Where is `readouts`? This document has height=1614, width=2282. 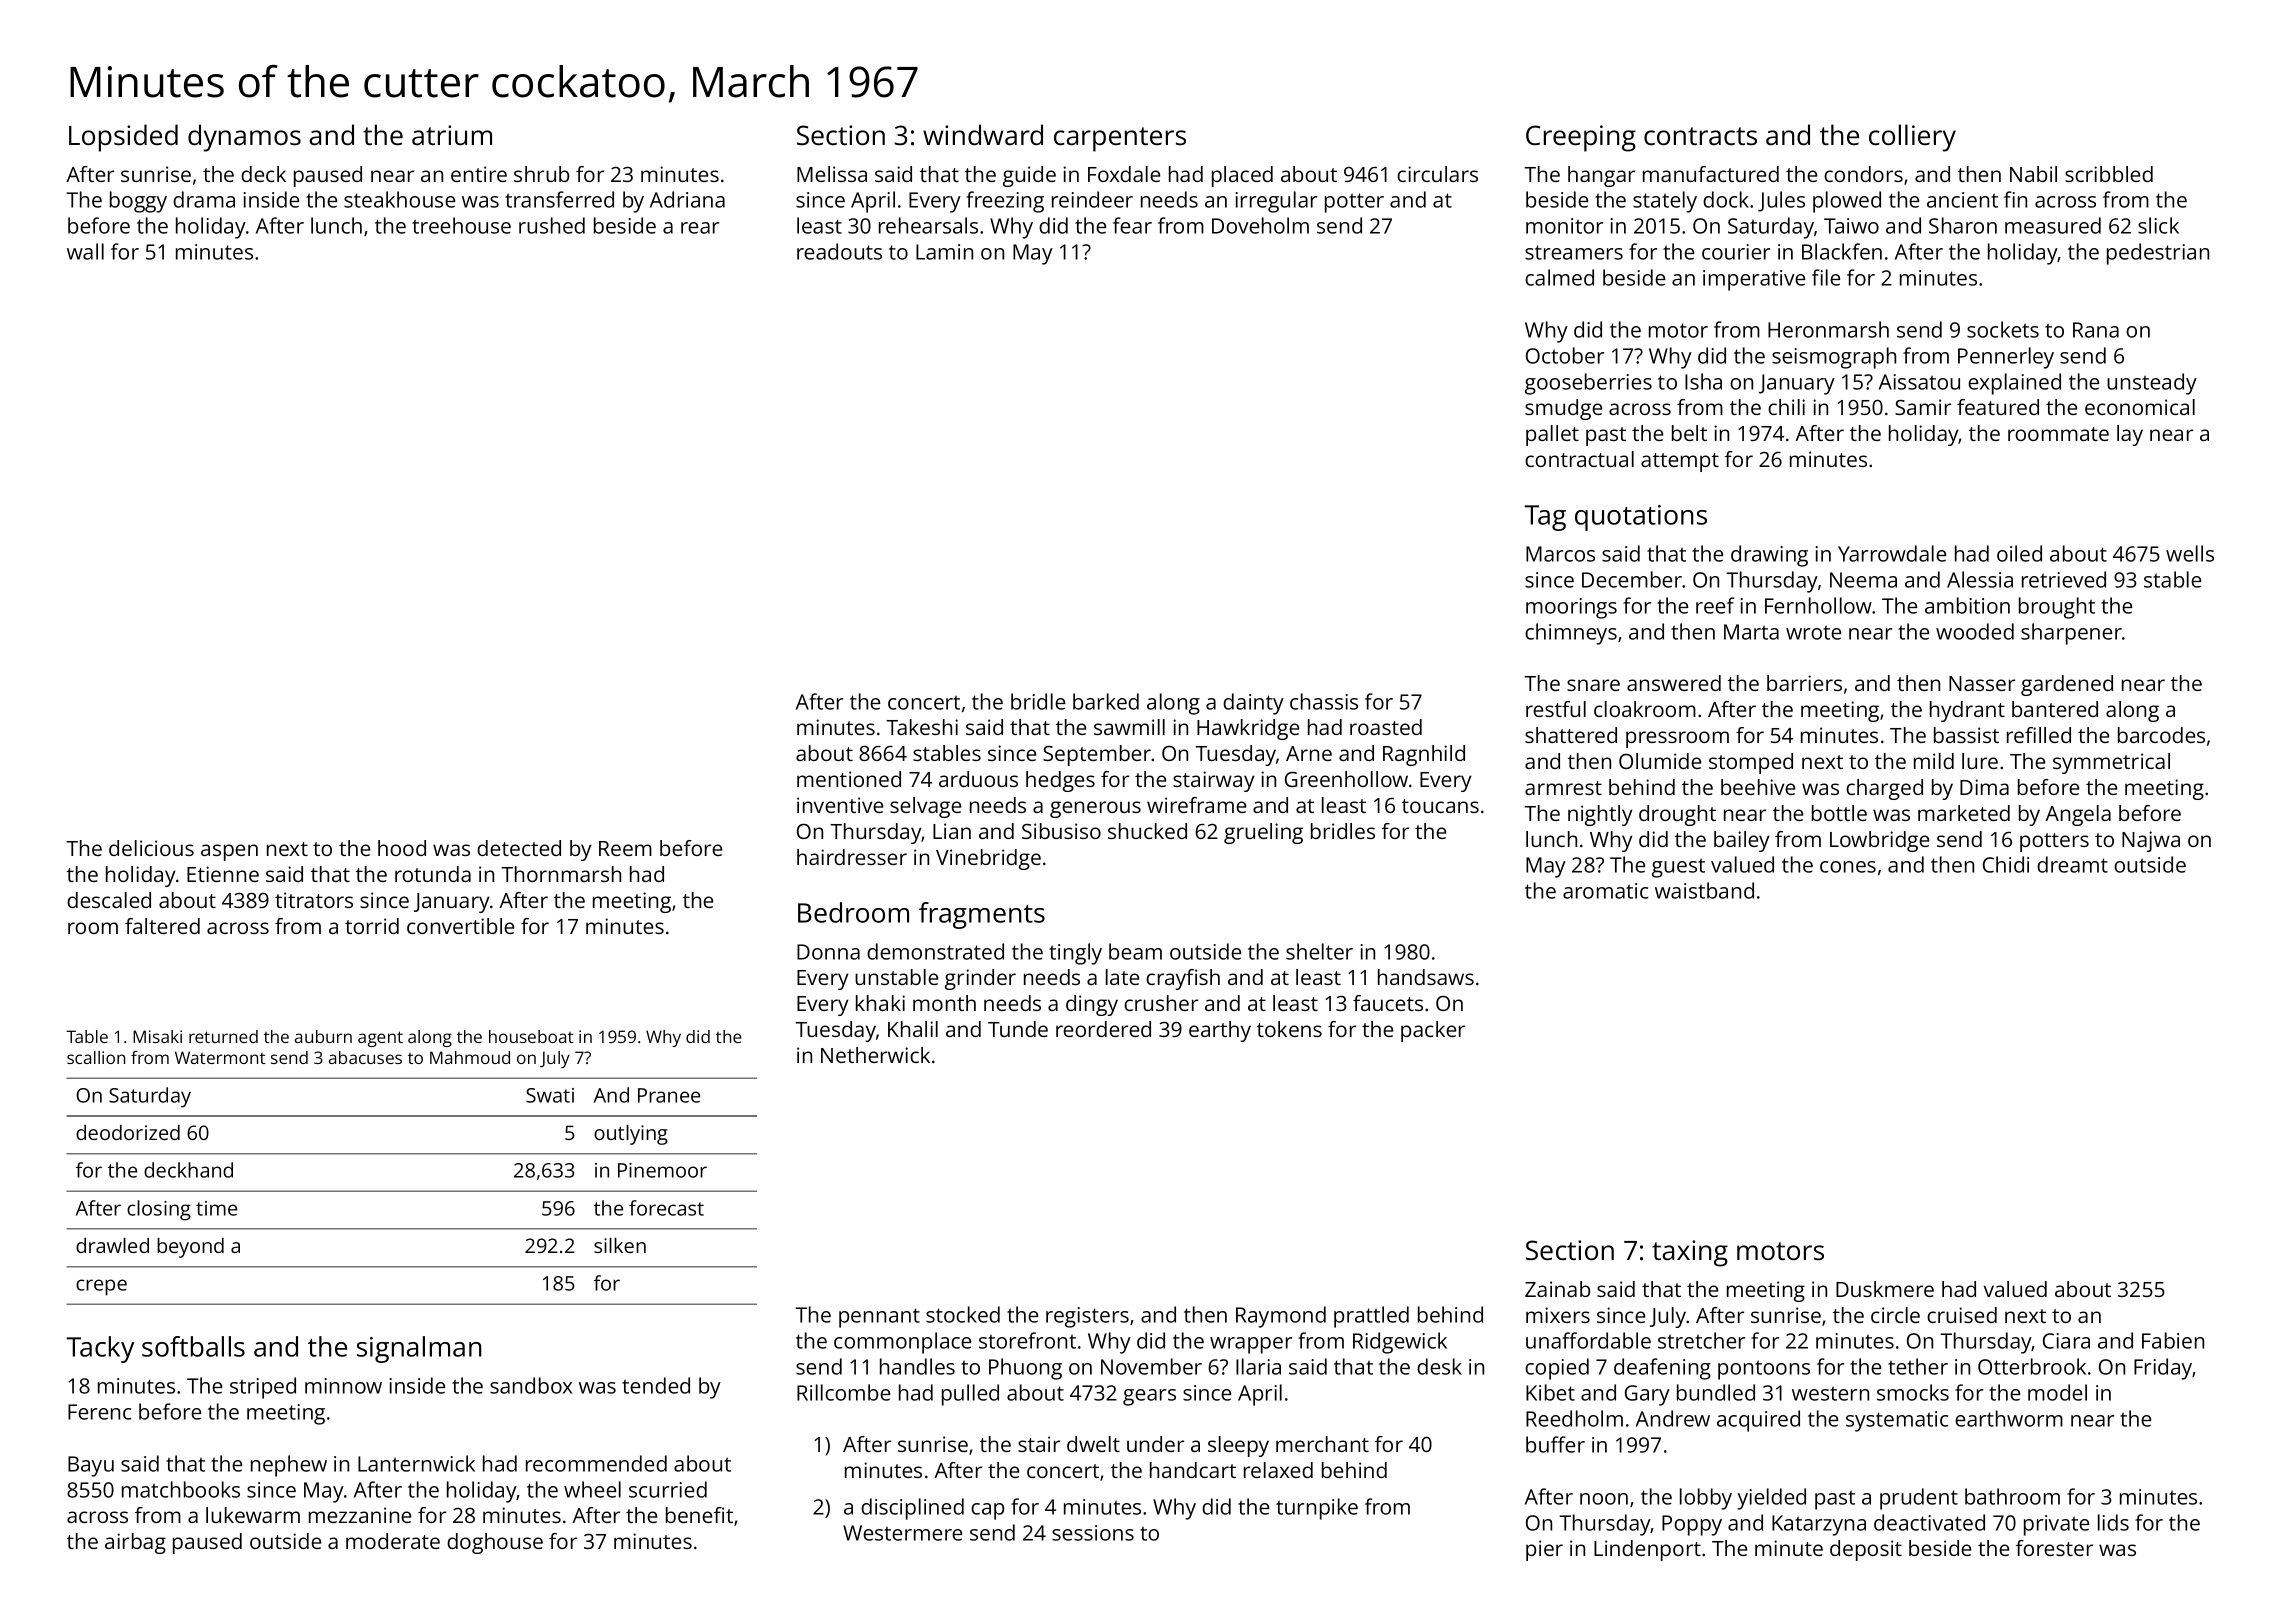
readouts is located at coordinates (839, 251).
